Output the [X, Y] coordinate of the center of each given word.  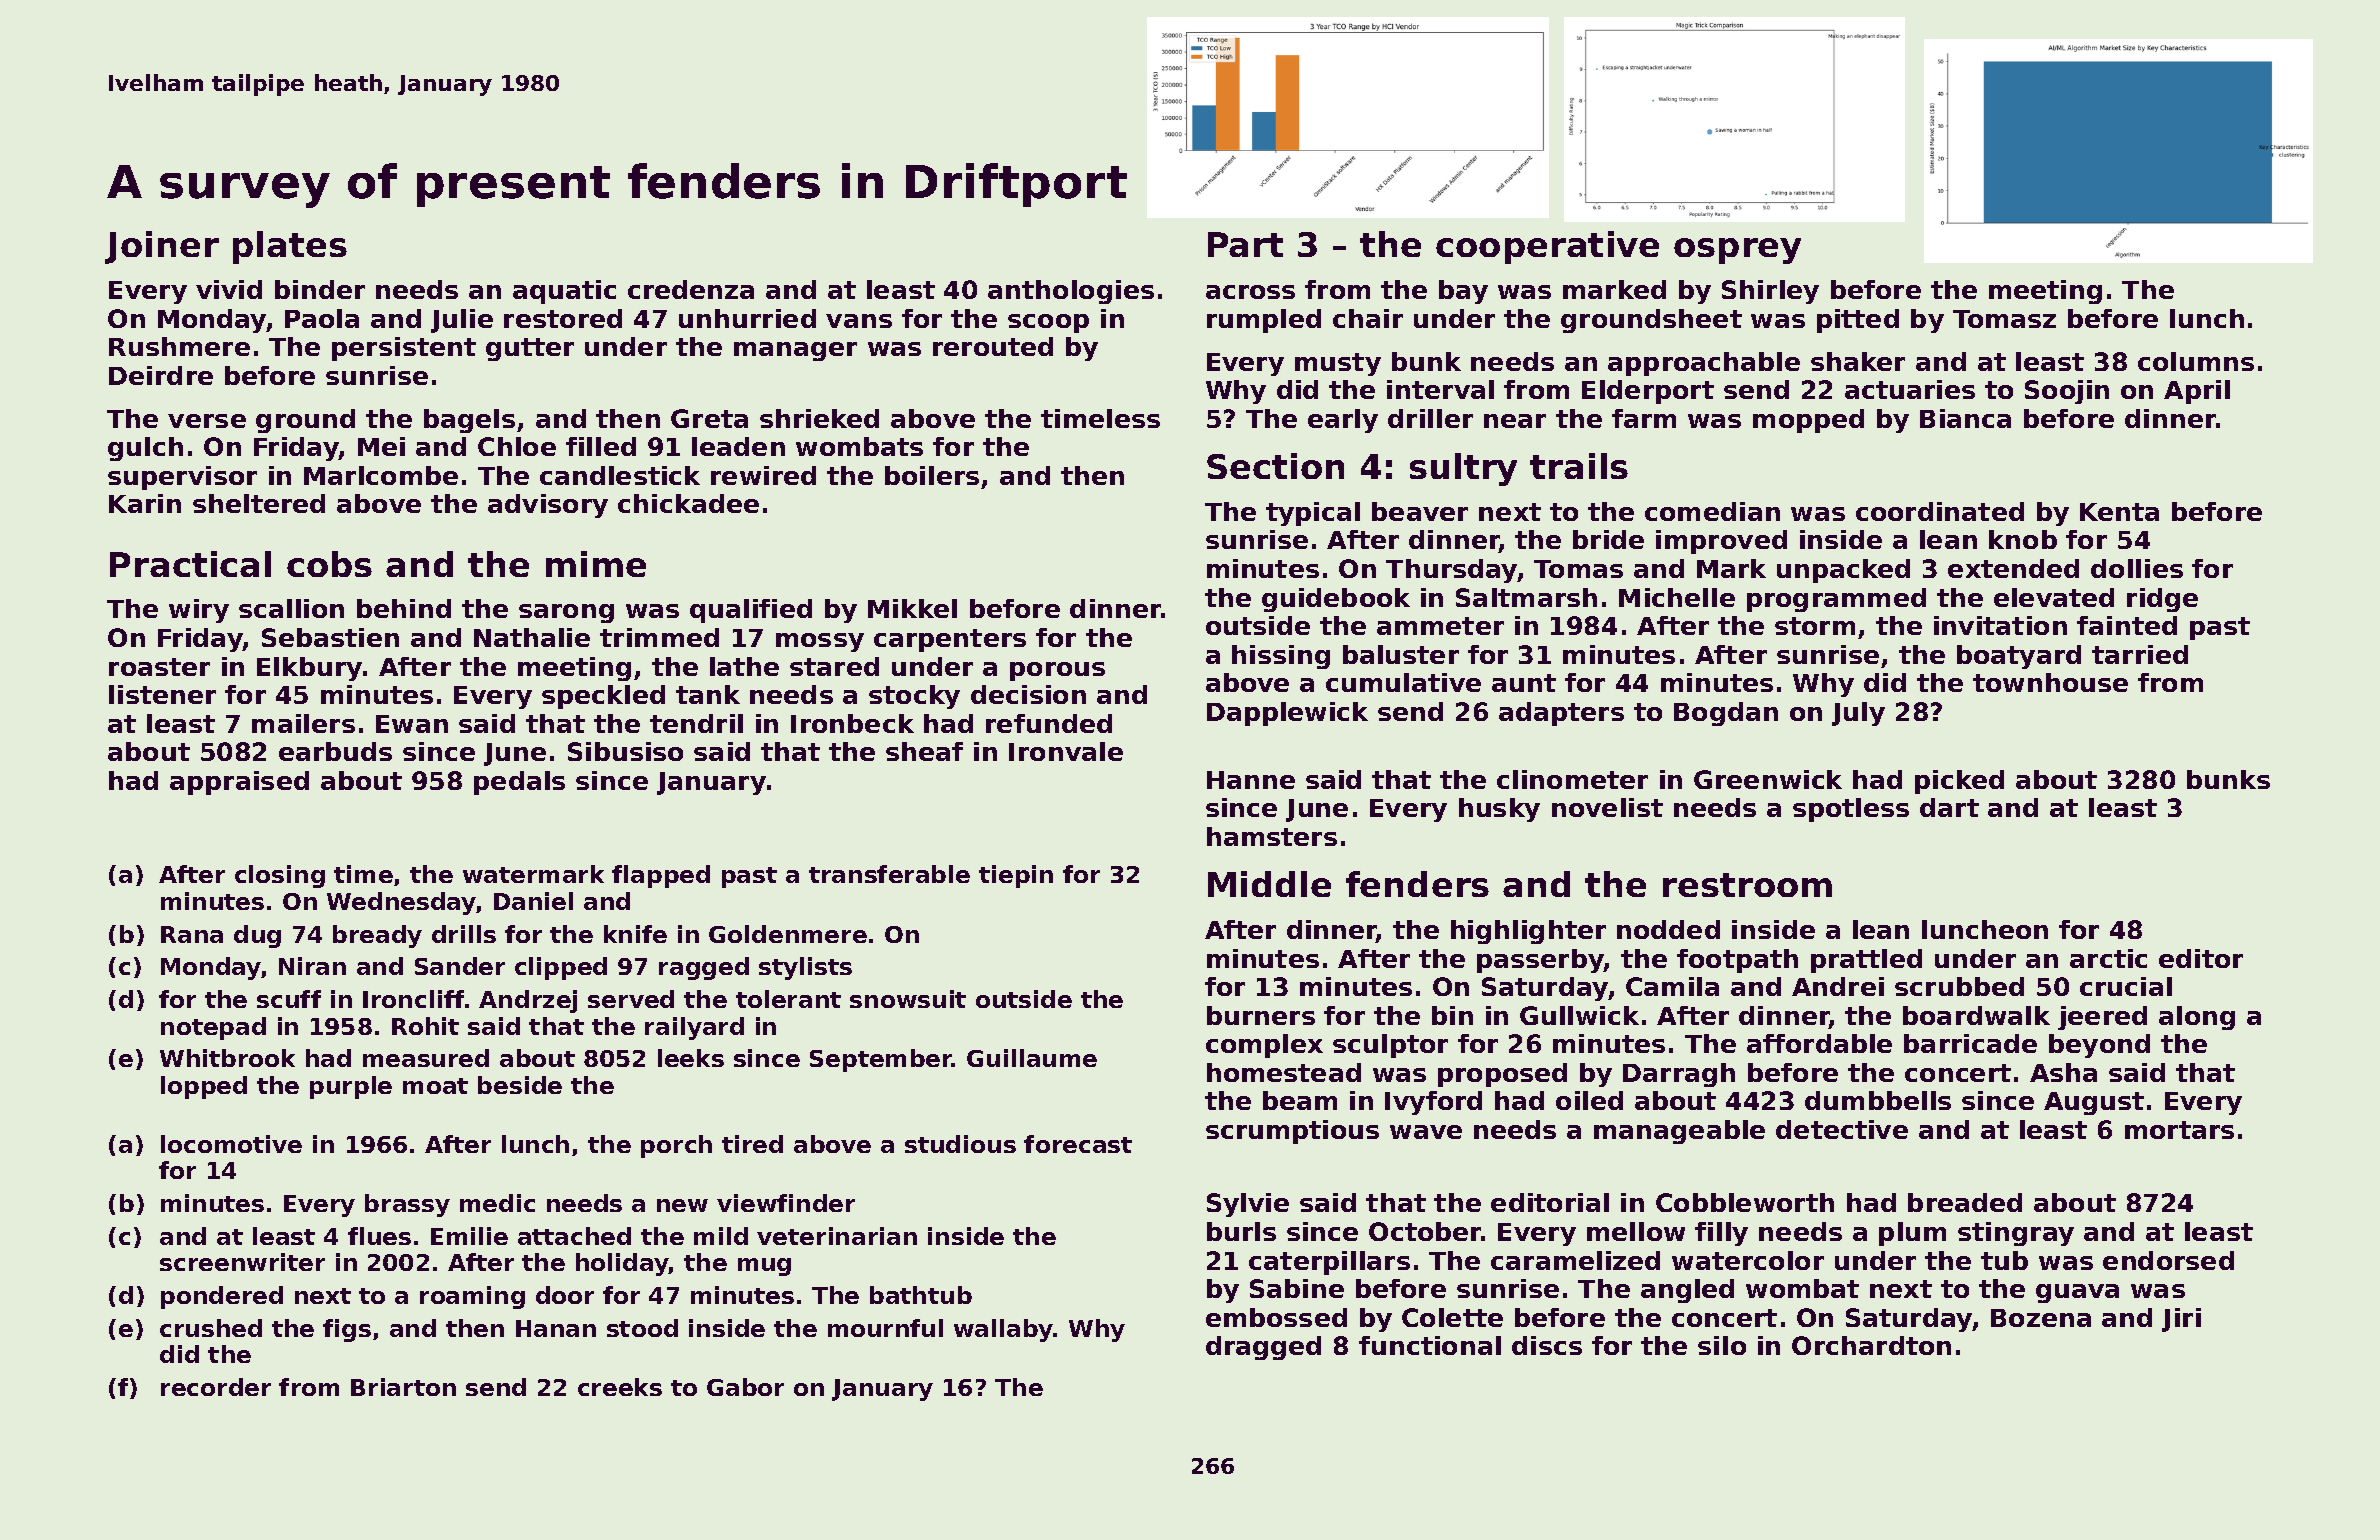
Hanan [556, 1328]
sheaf [924, 751]
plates [290, 247]
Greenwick [1768, 779]
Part [1245, 244]
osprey [1737, 251]
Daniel [533, 901]
